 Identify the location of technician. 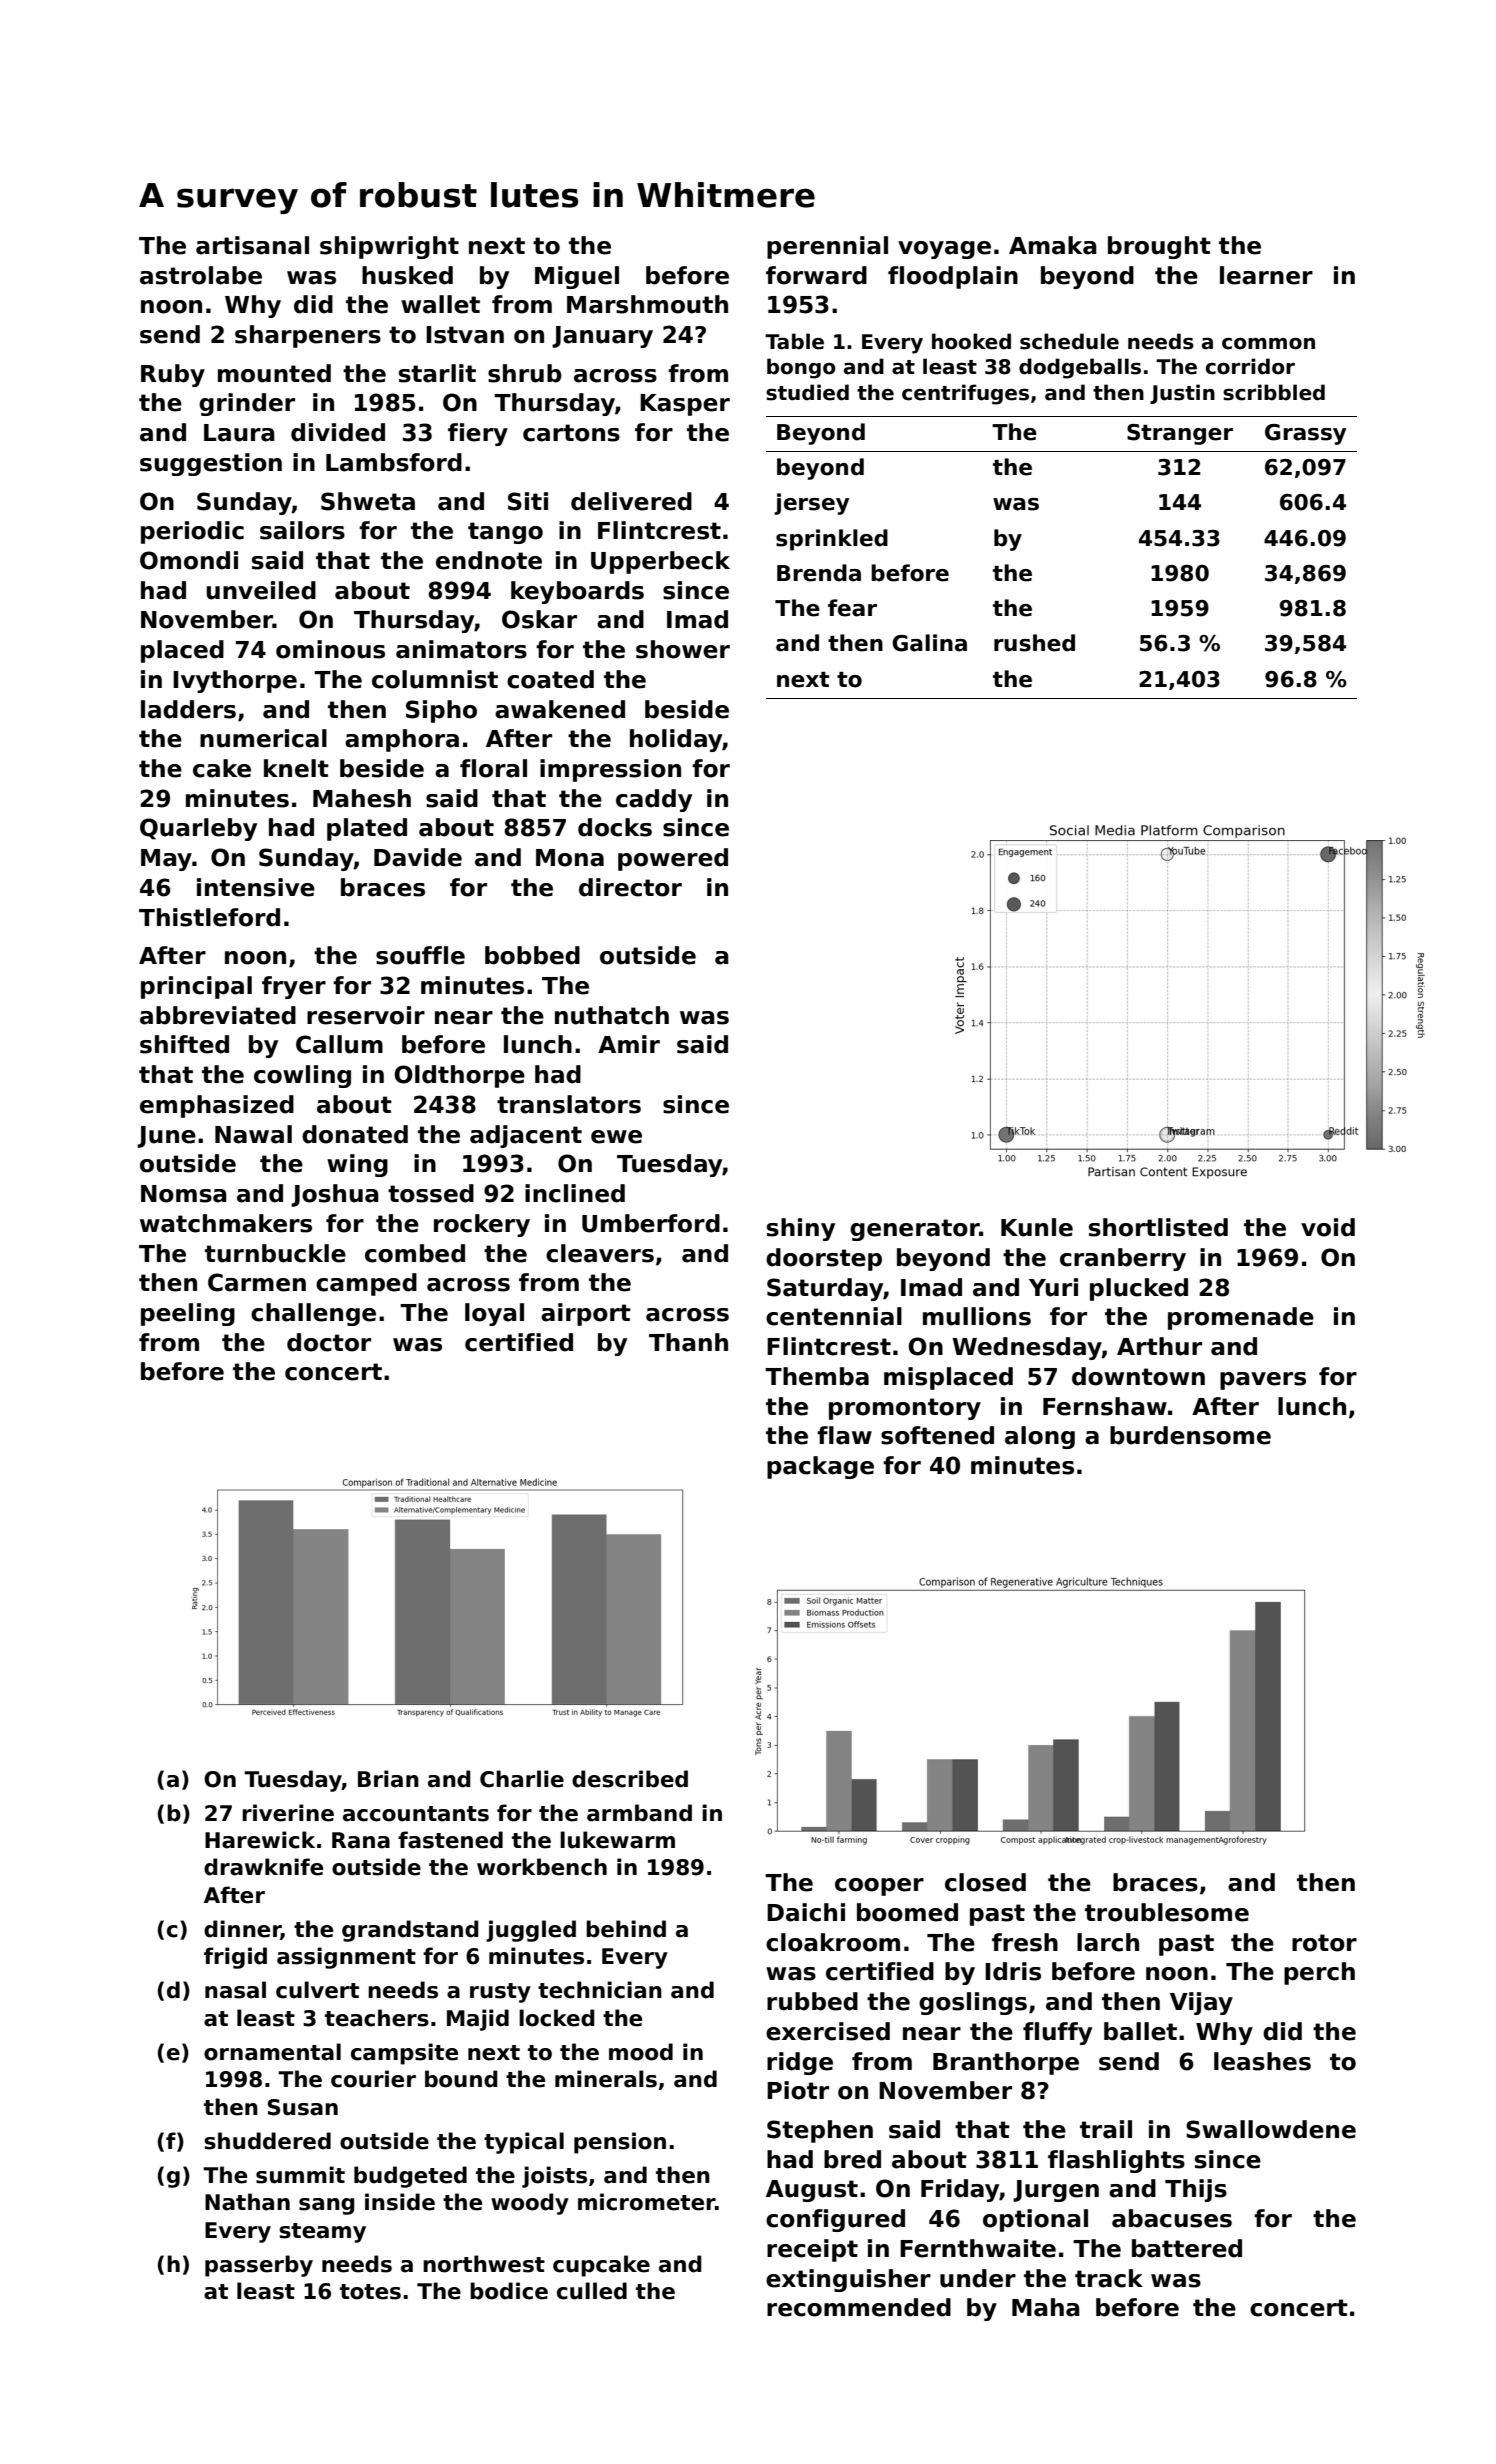
(600, 1990).
